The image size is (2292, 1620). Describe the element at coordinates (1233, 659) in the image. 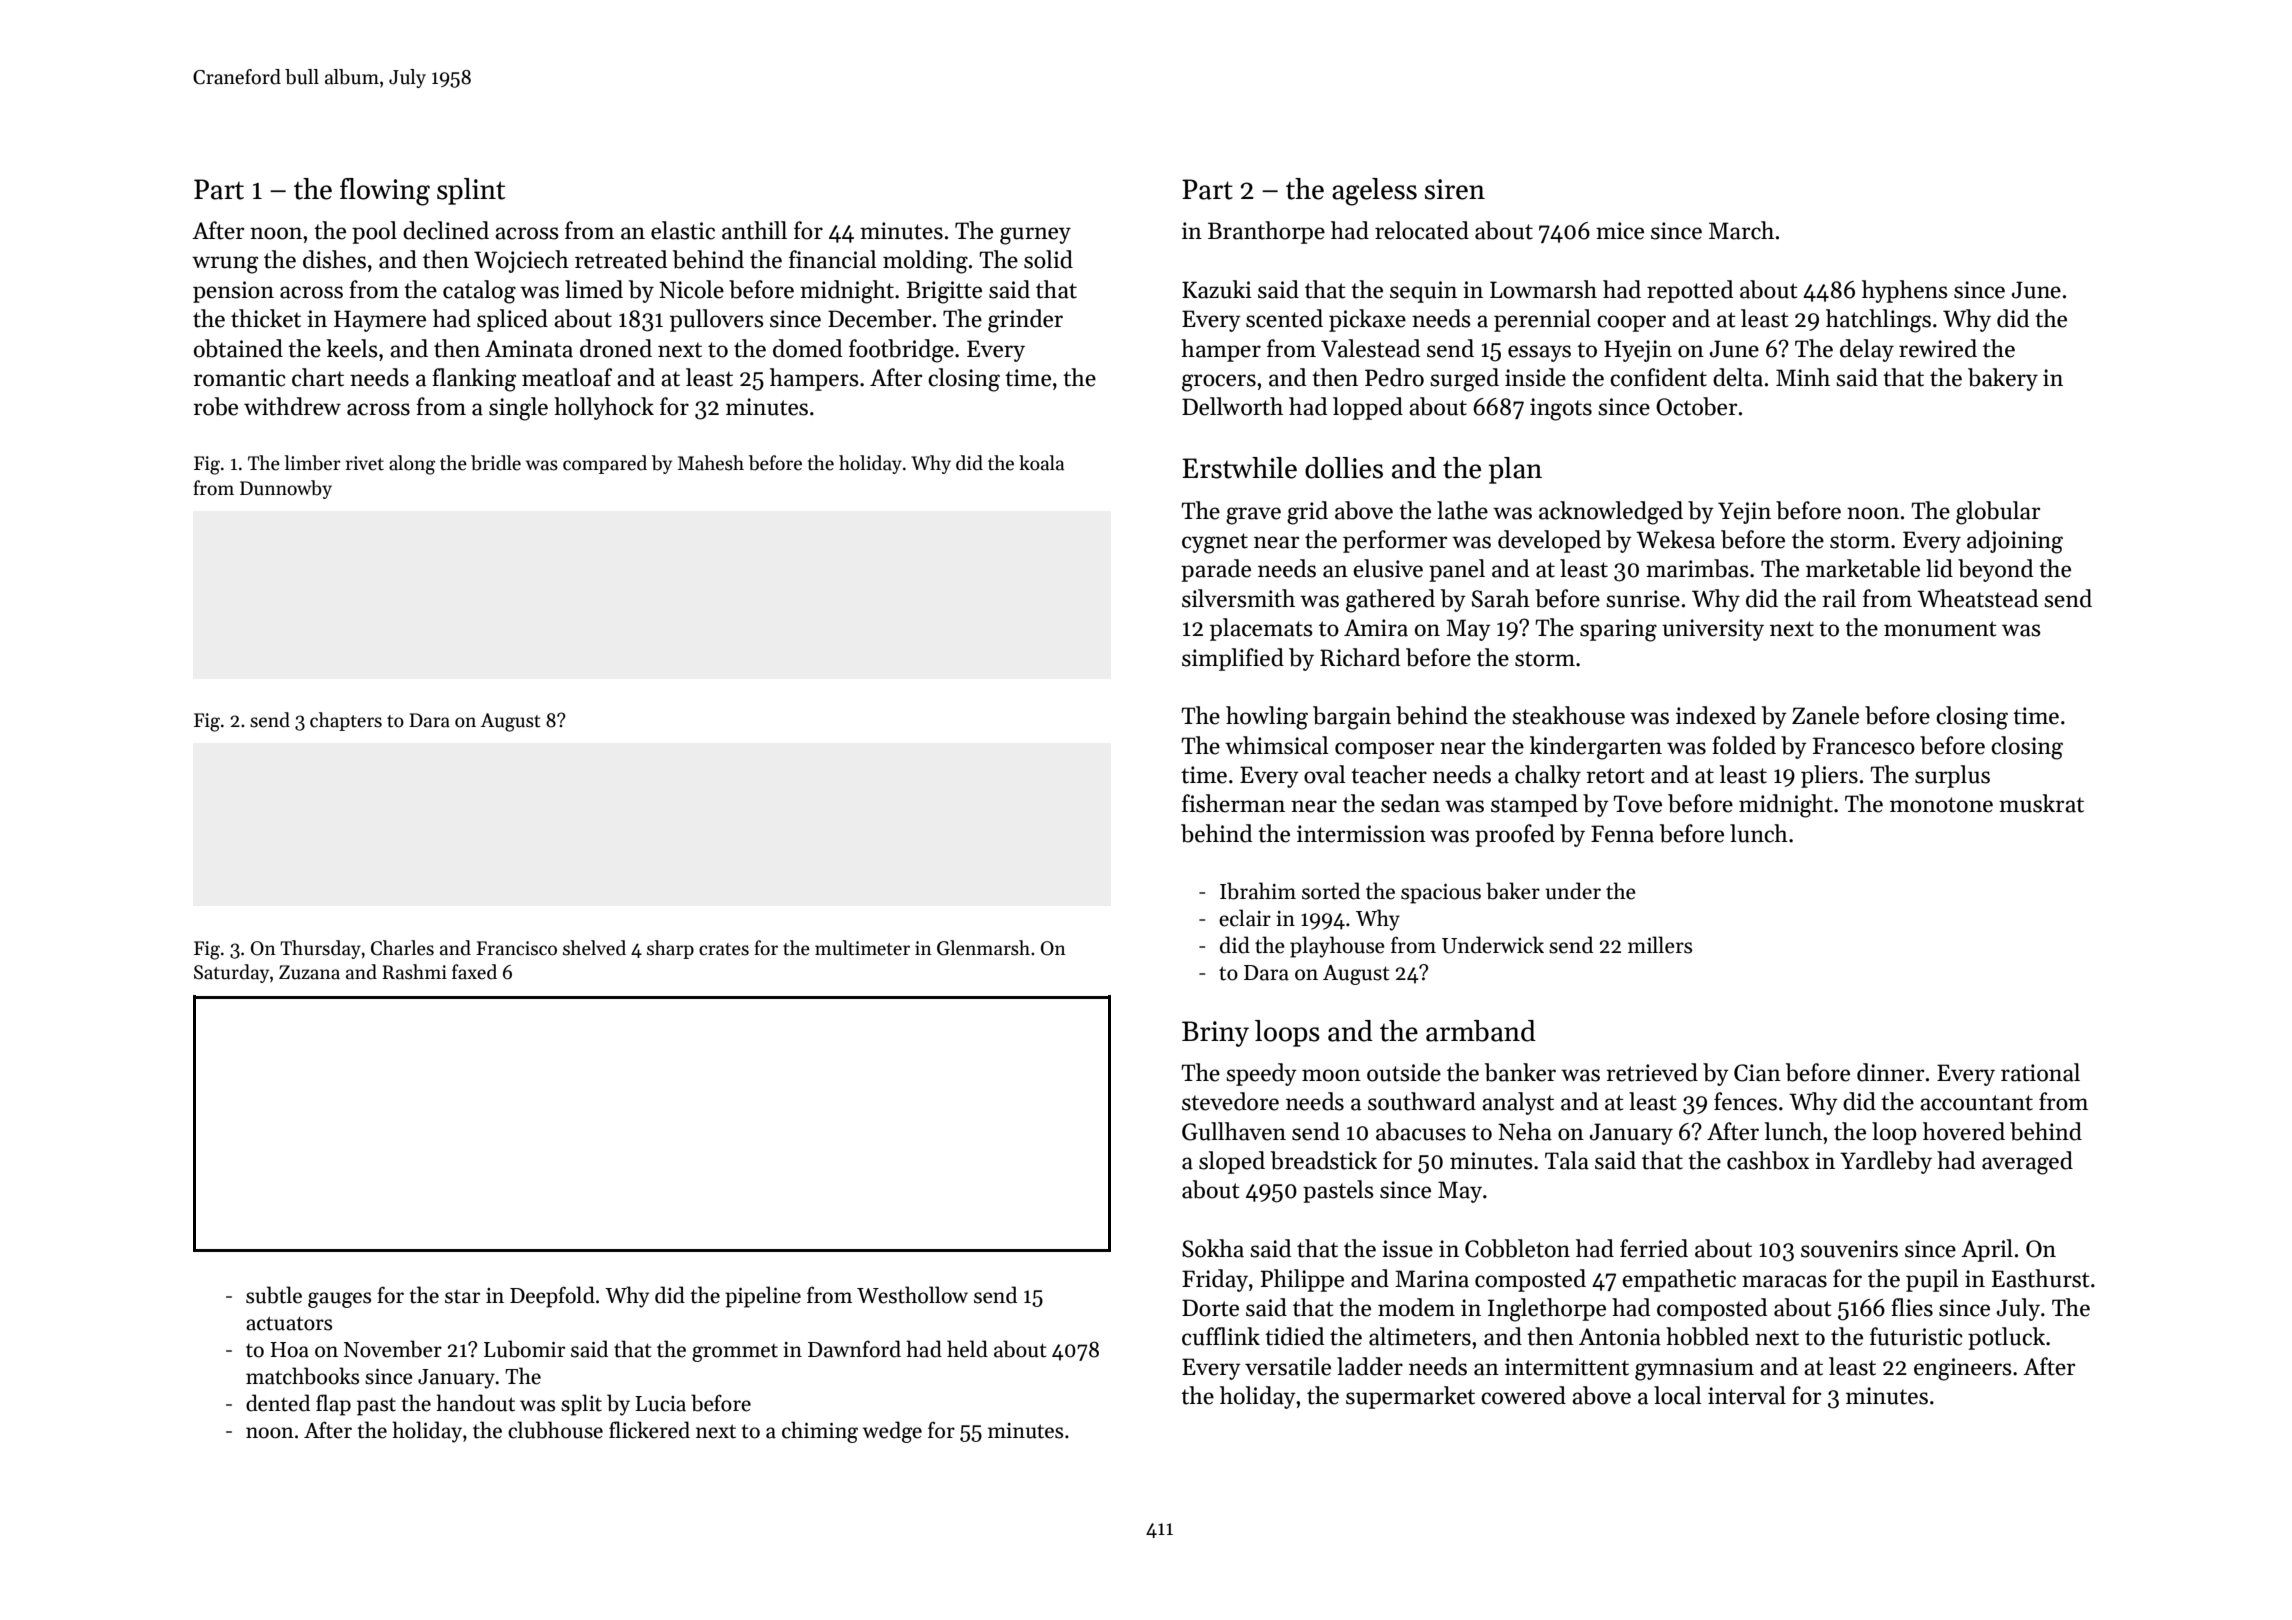

I see `simplified` at that location.
